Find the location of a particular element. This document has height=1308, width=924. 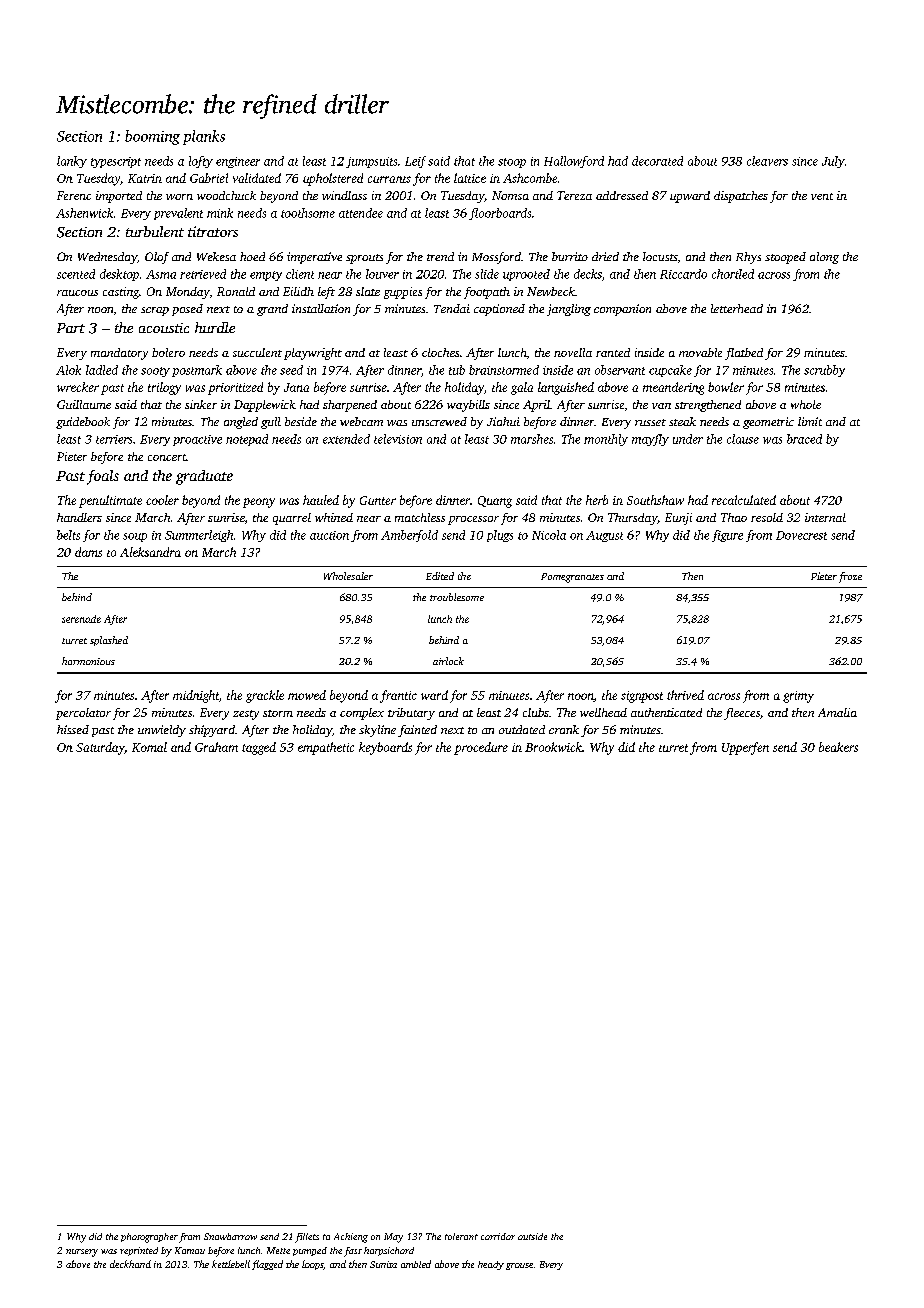

beakers is located at coordinates (838, 747).
